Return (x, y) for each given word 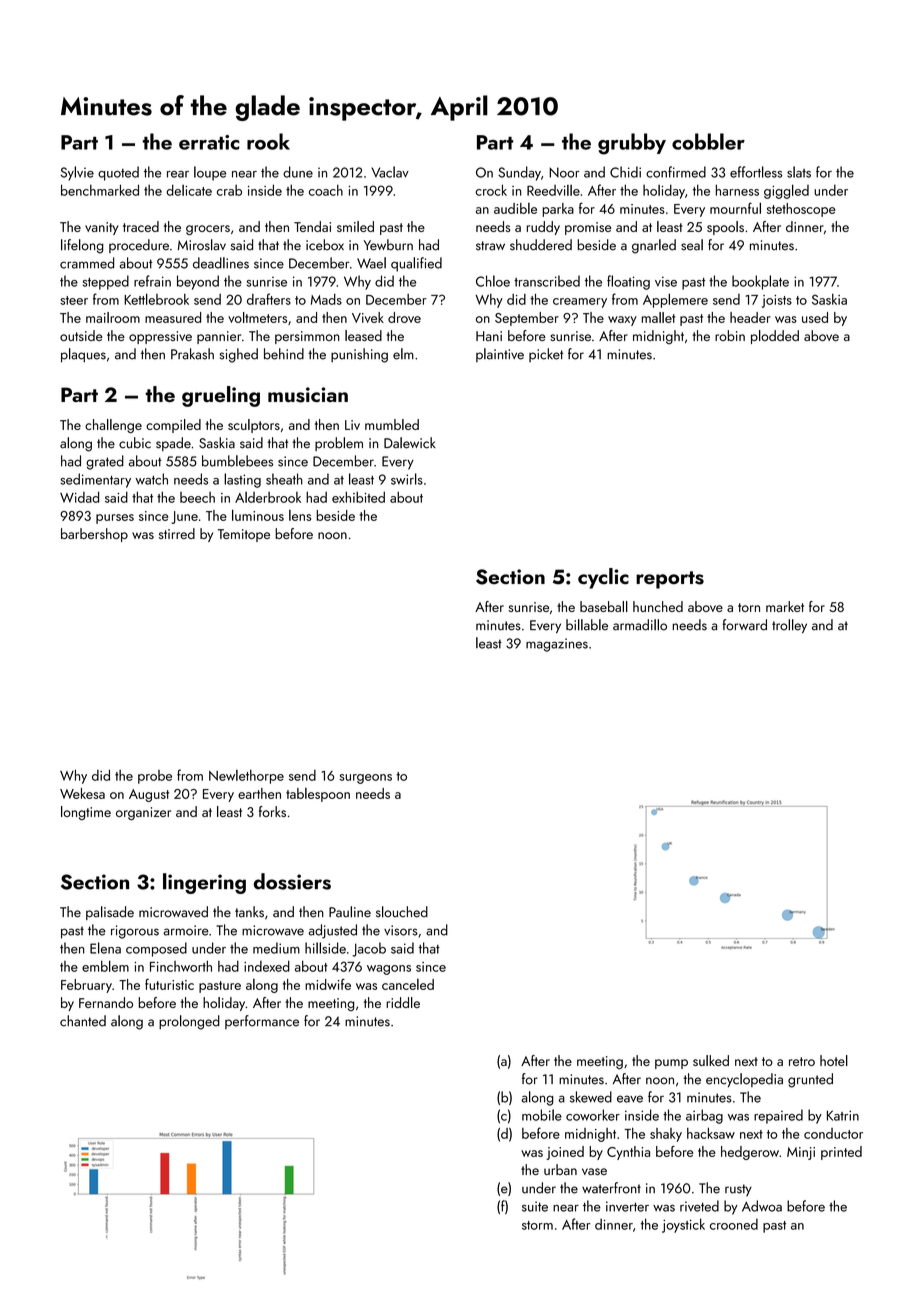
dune (298, 172)
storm (537, 1225)
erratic (209, 142)
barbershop (94, 535)
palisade (110, 913)
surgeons (365, 779)
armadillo (640, 625)
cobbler (708, 141)
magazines (557, 645)
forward (745, 625)
